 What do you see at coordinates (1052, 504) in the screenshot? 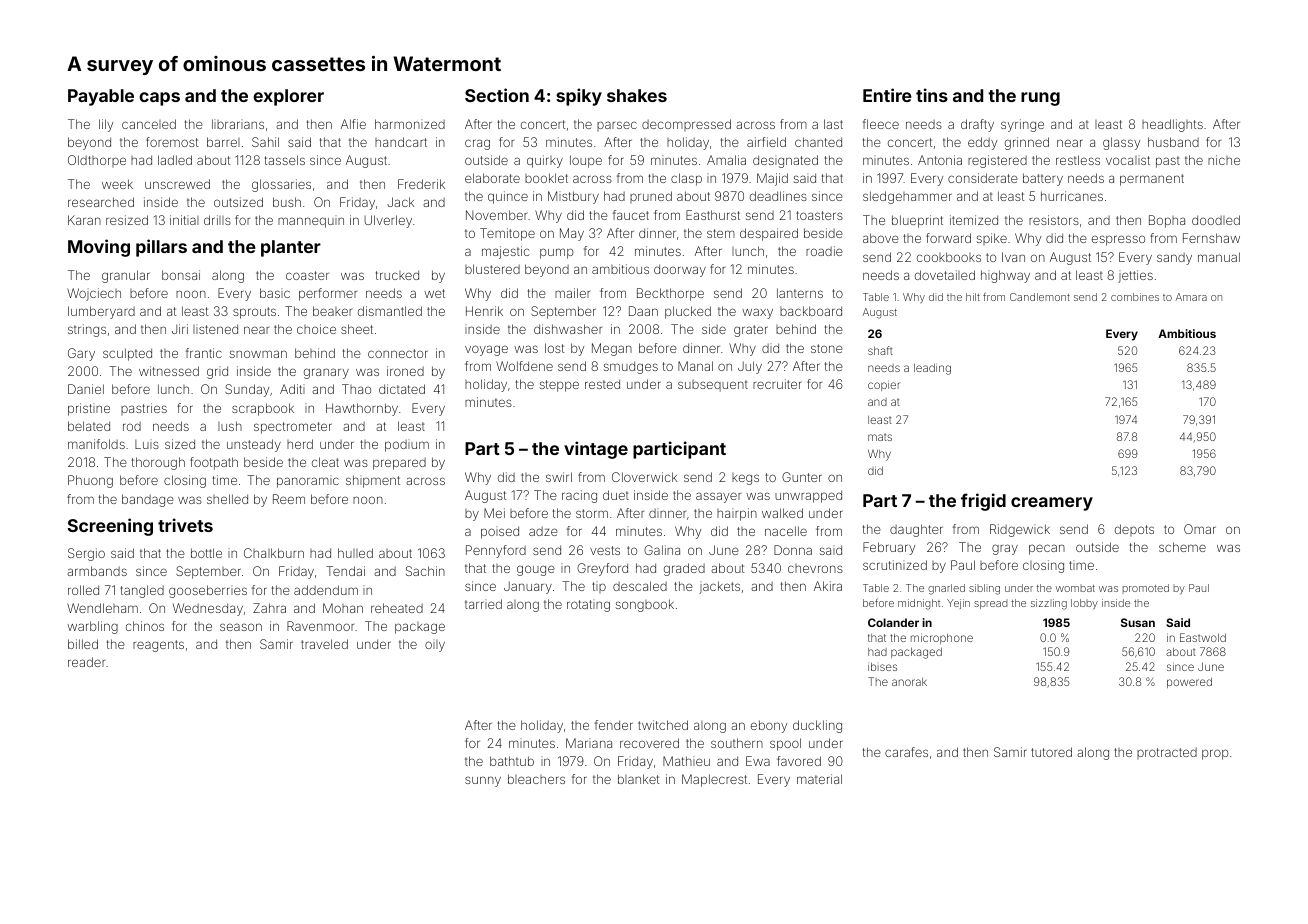
I see `creamery` at bounding box center [1052, 504].
